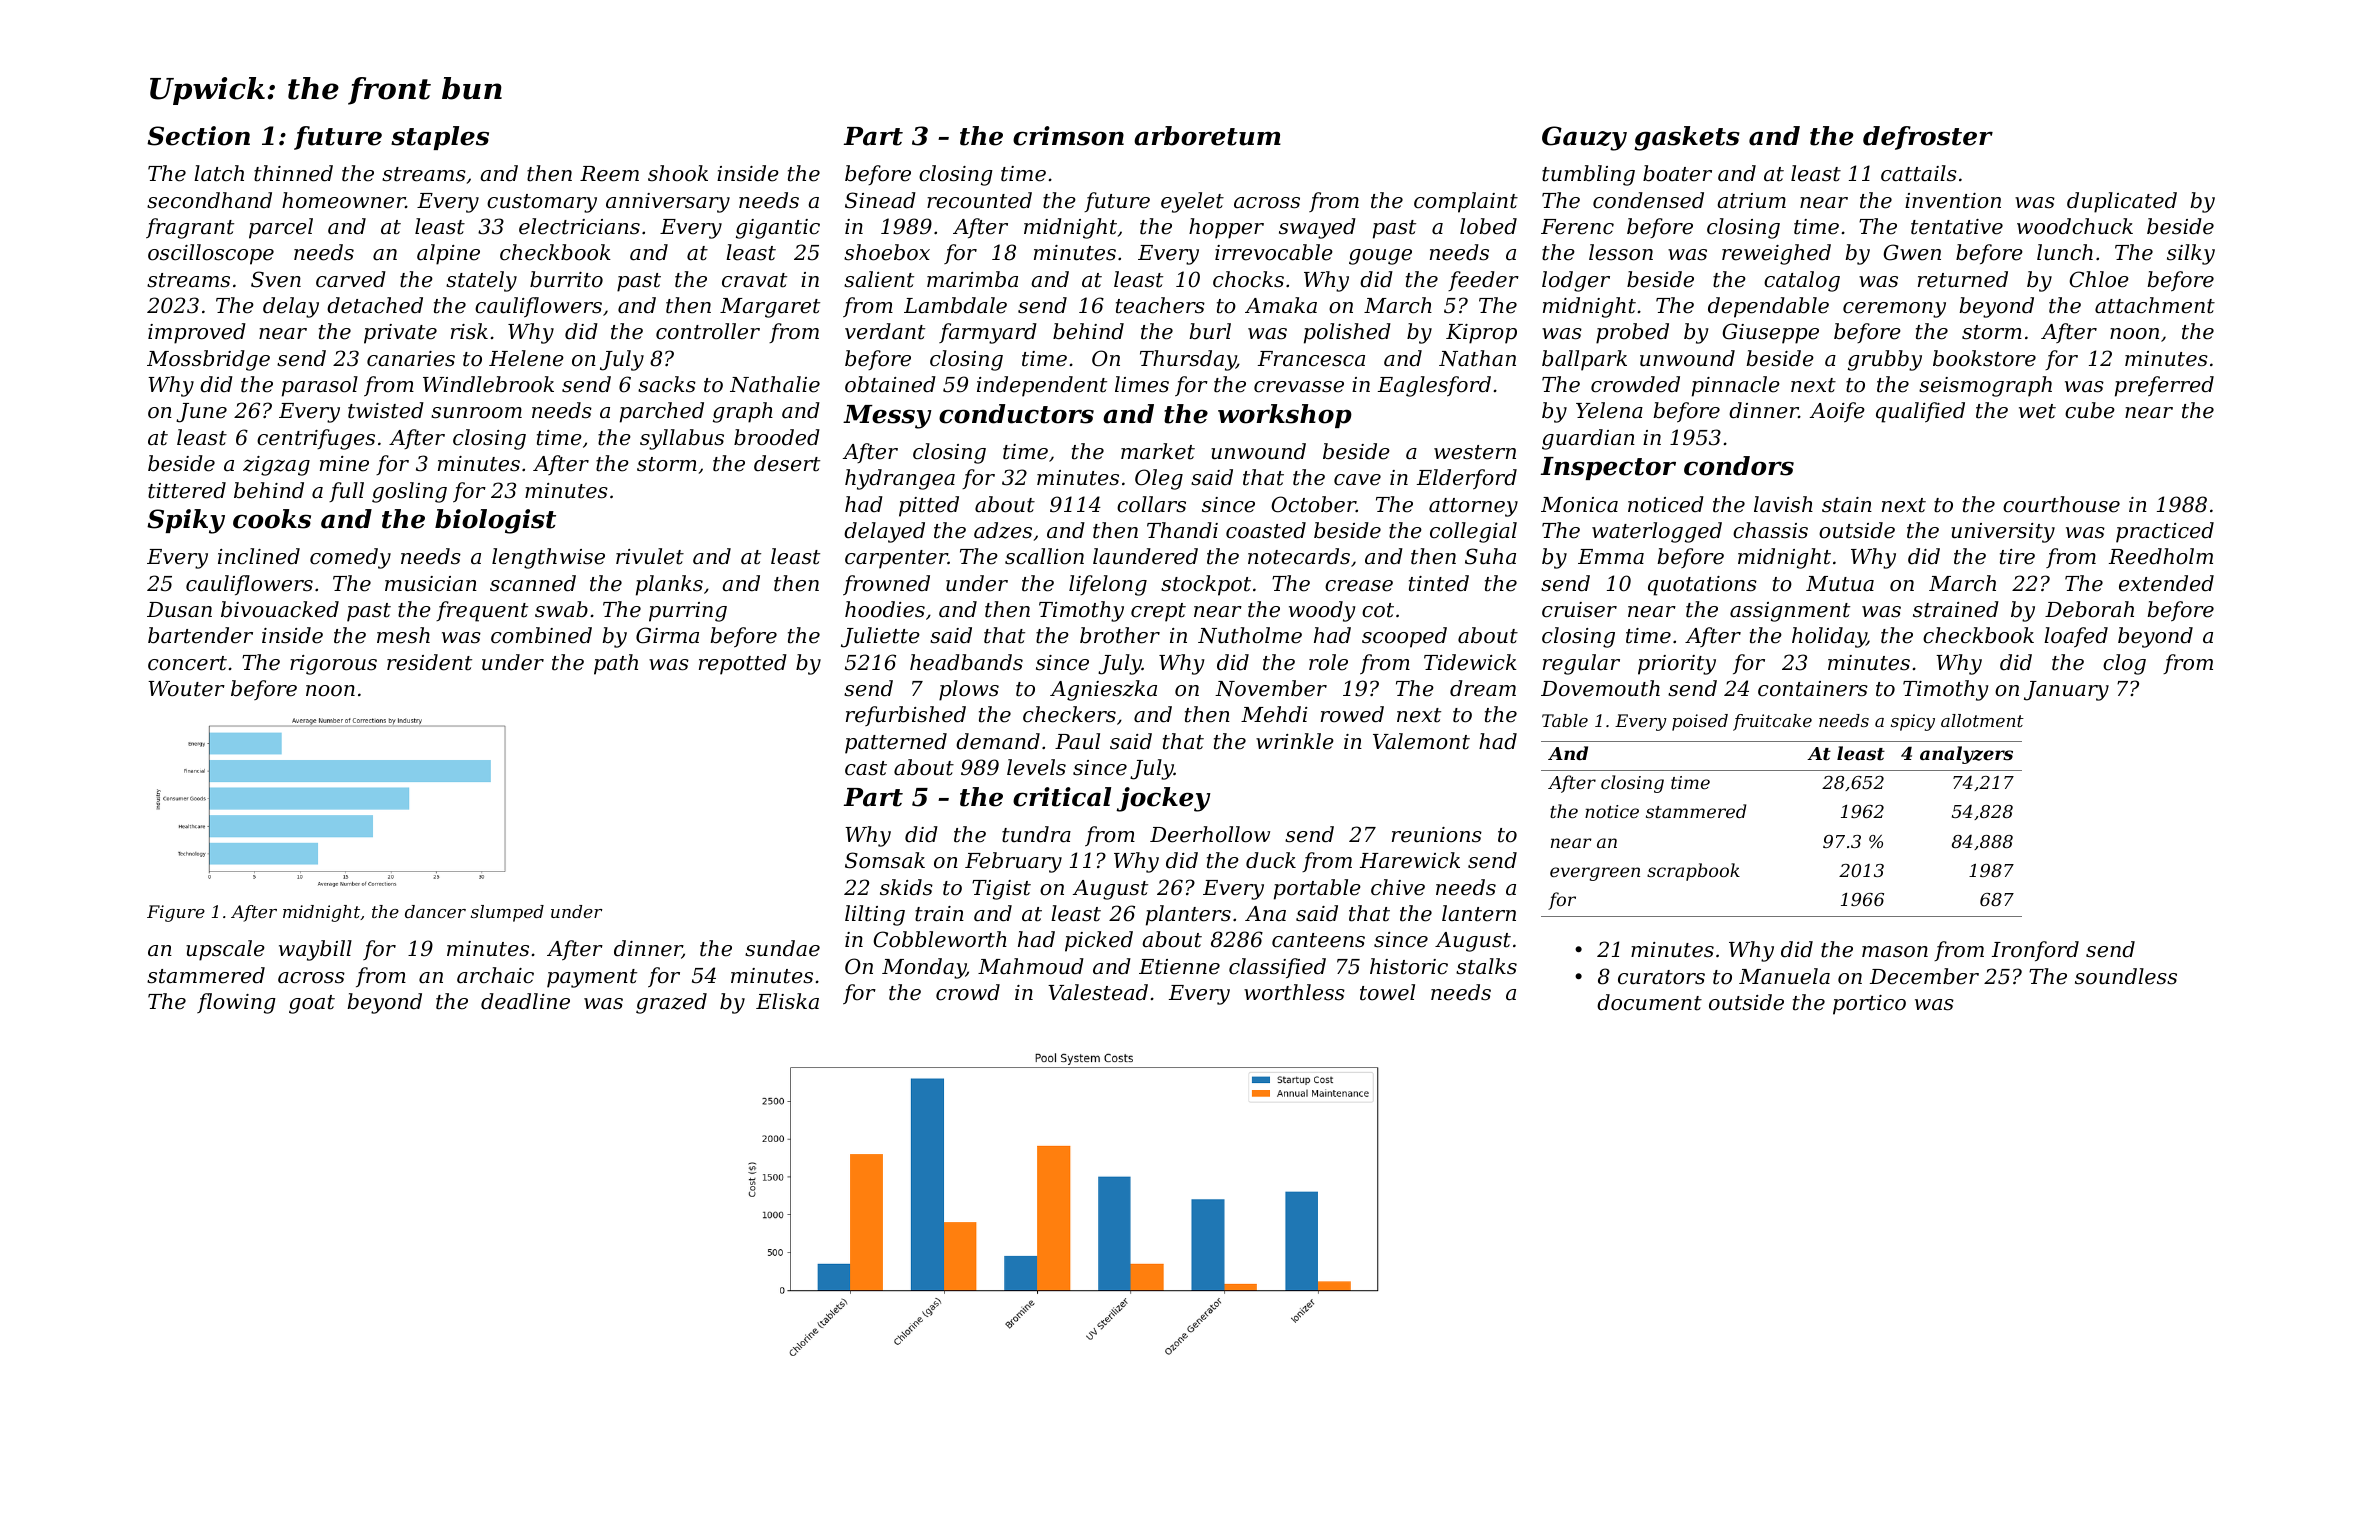  Describe the element at coordinates (1294, 992) in the screenshot. I see `worthless` at that location.
